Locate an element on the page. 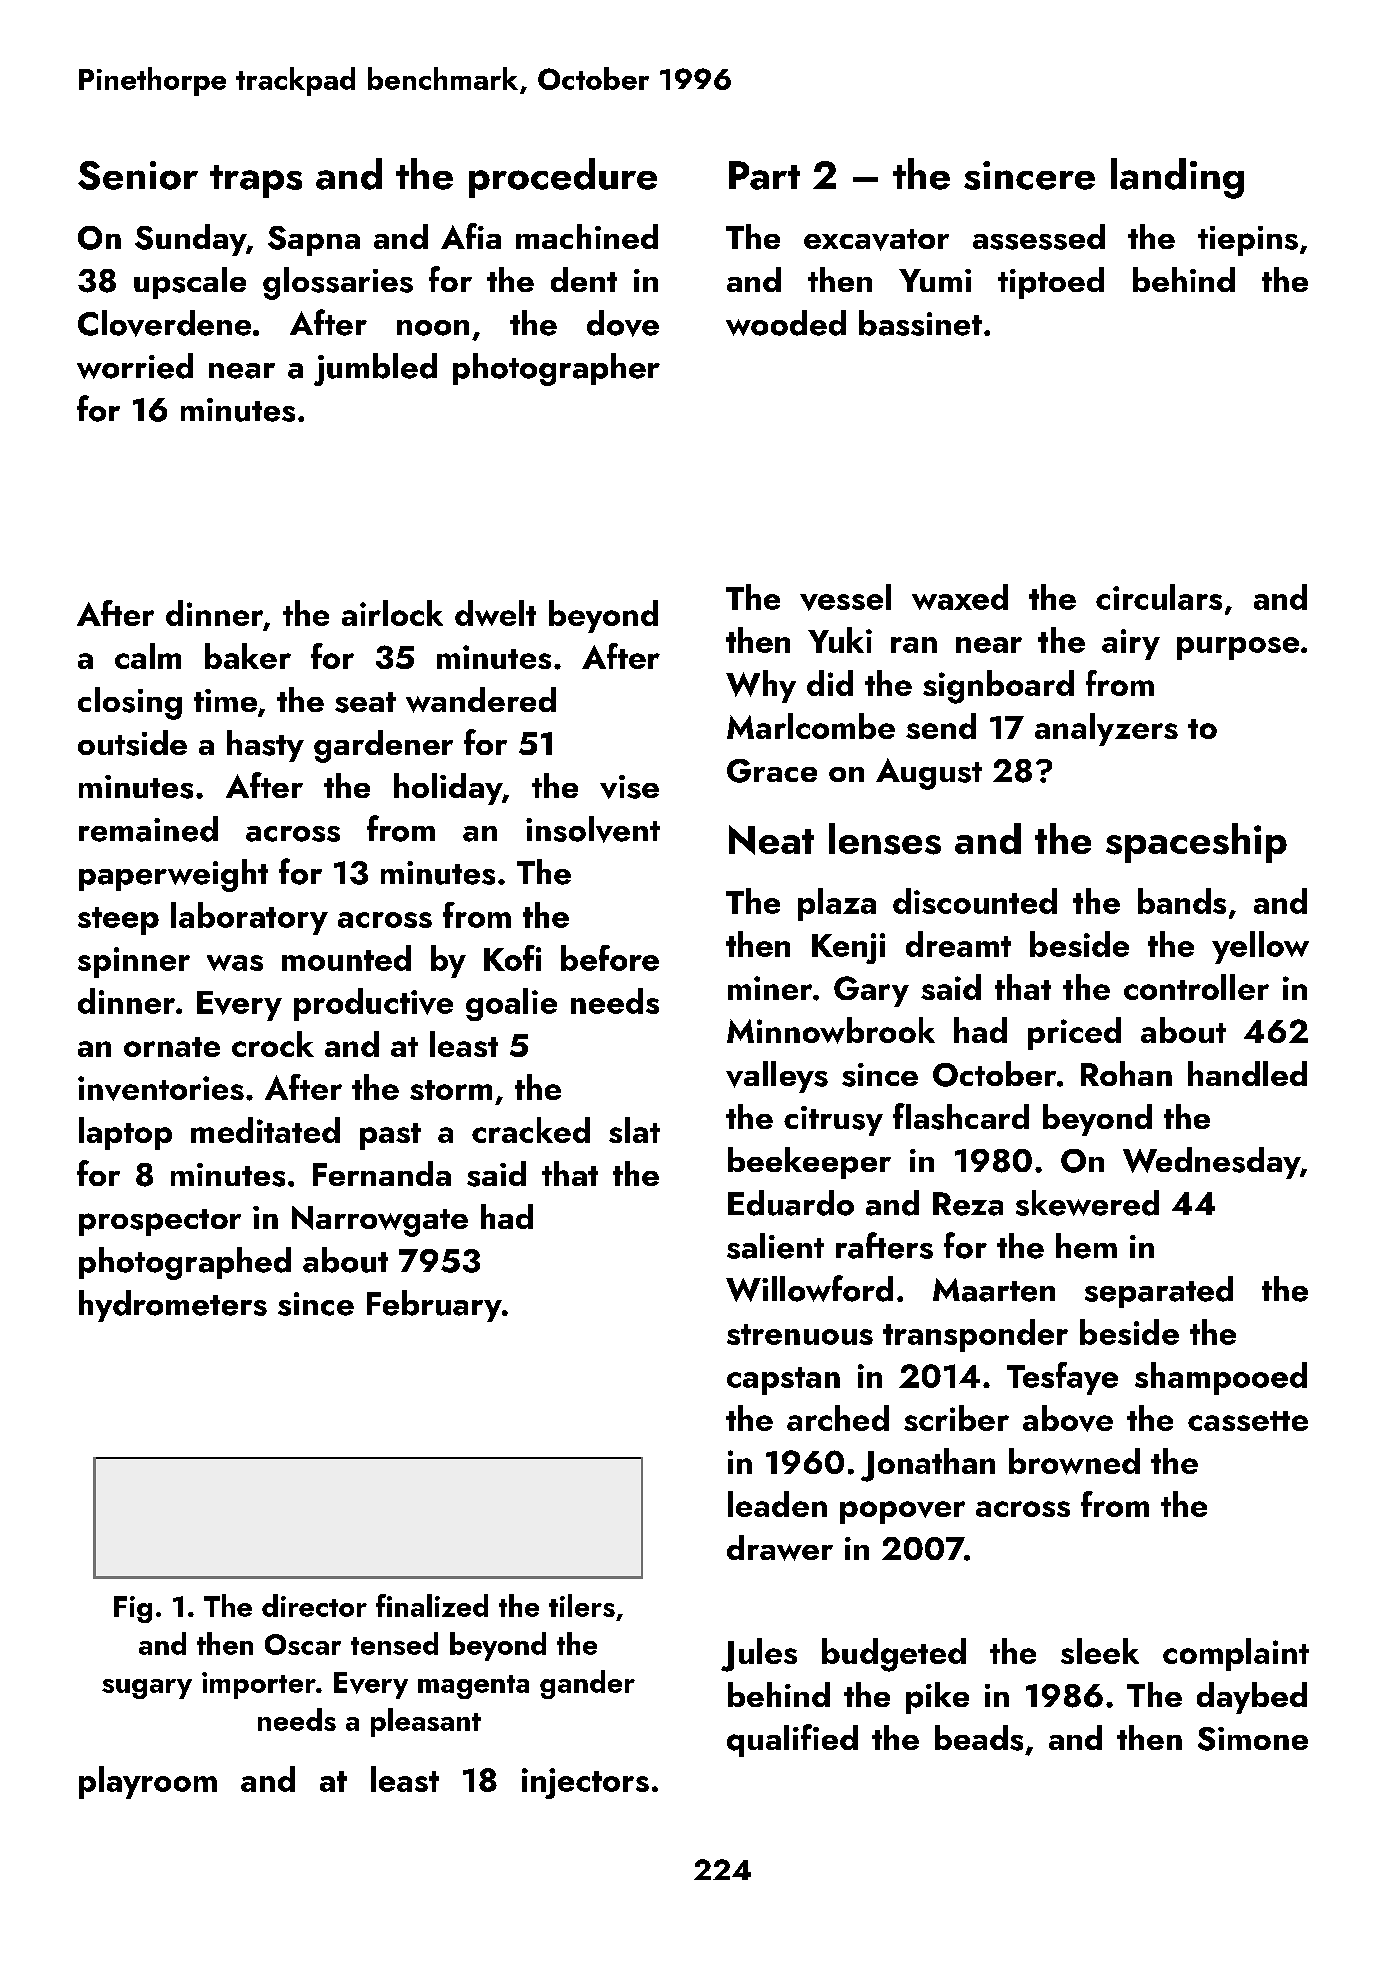 The height and width of the page is (1969, 1386). qualified is located at coordinates (792, 1740).
